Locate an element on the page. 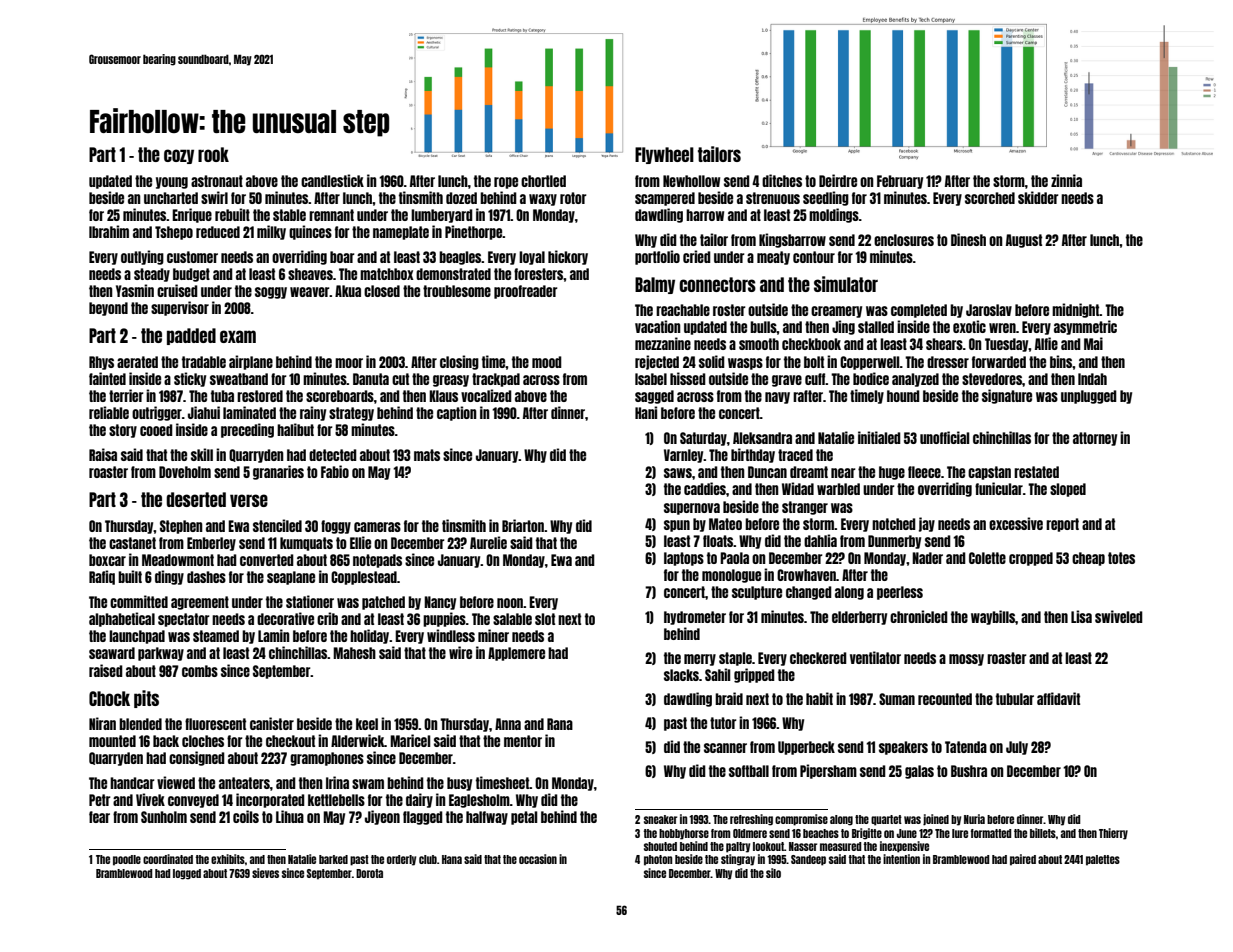  sloped is located at coordinates (1068, 490).
